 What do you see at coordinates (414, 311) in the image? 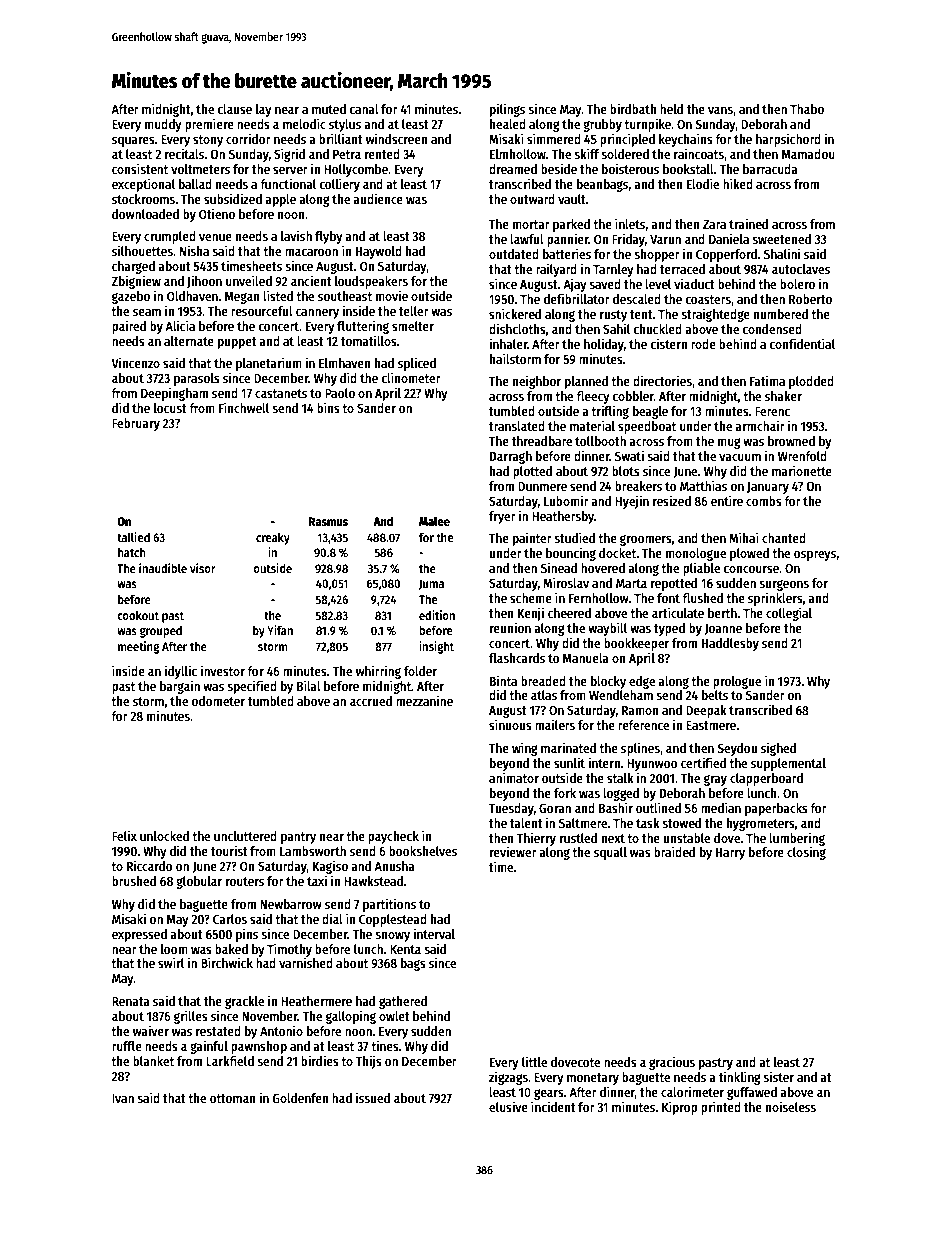
I see `teller` at bounding box center [414, 311].
